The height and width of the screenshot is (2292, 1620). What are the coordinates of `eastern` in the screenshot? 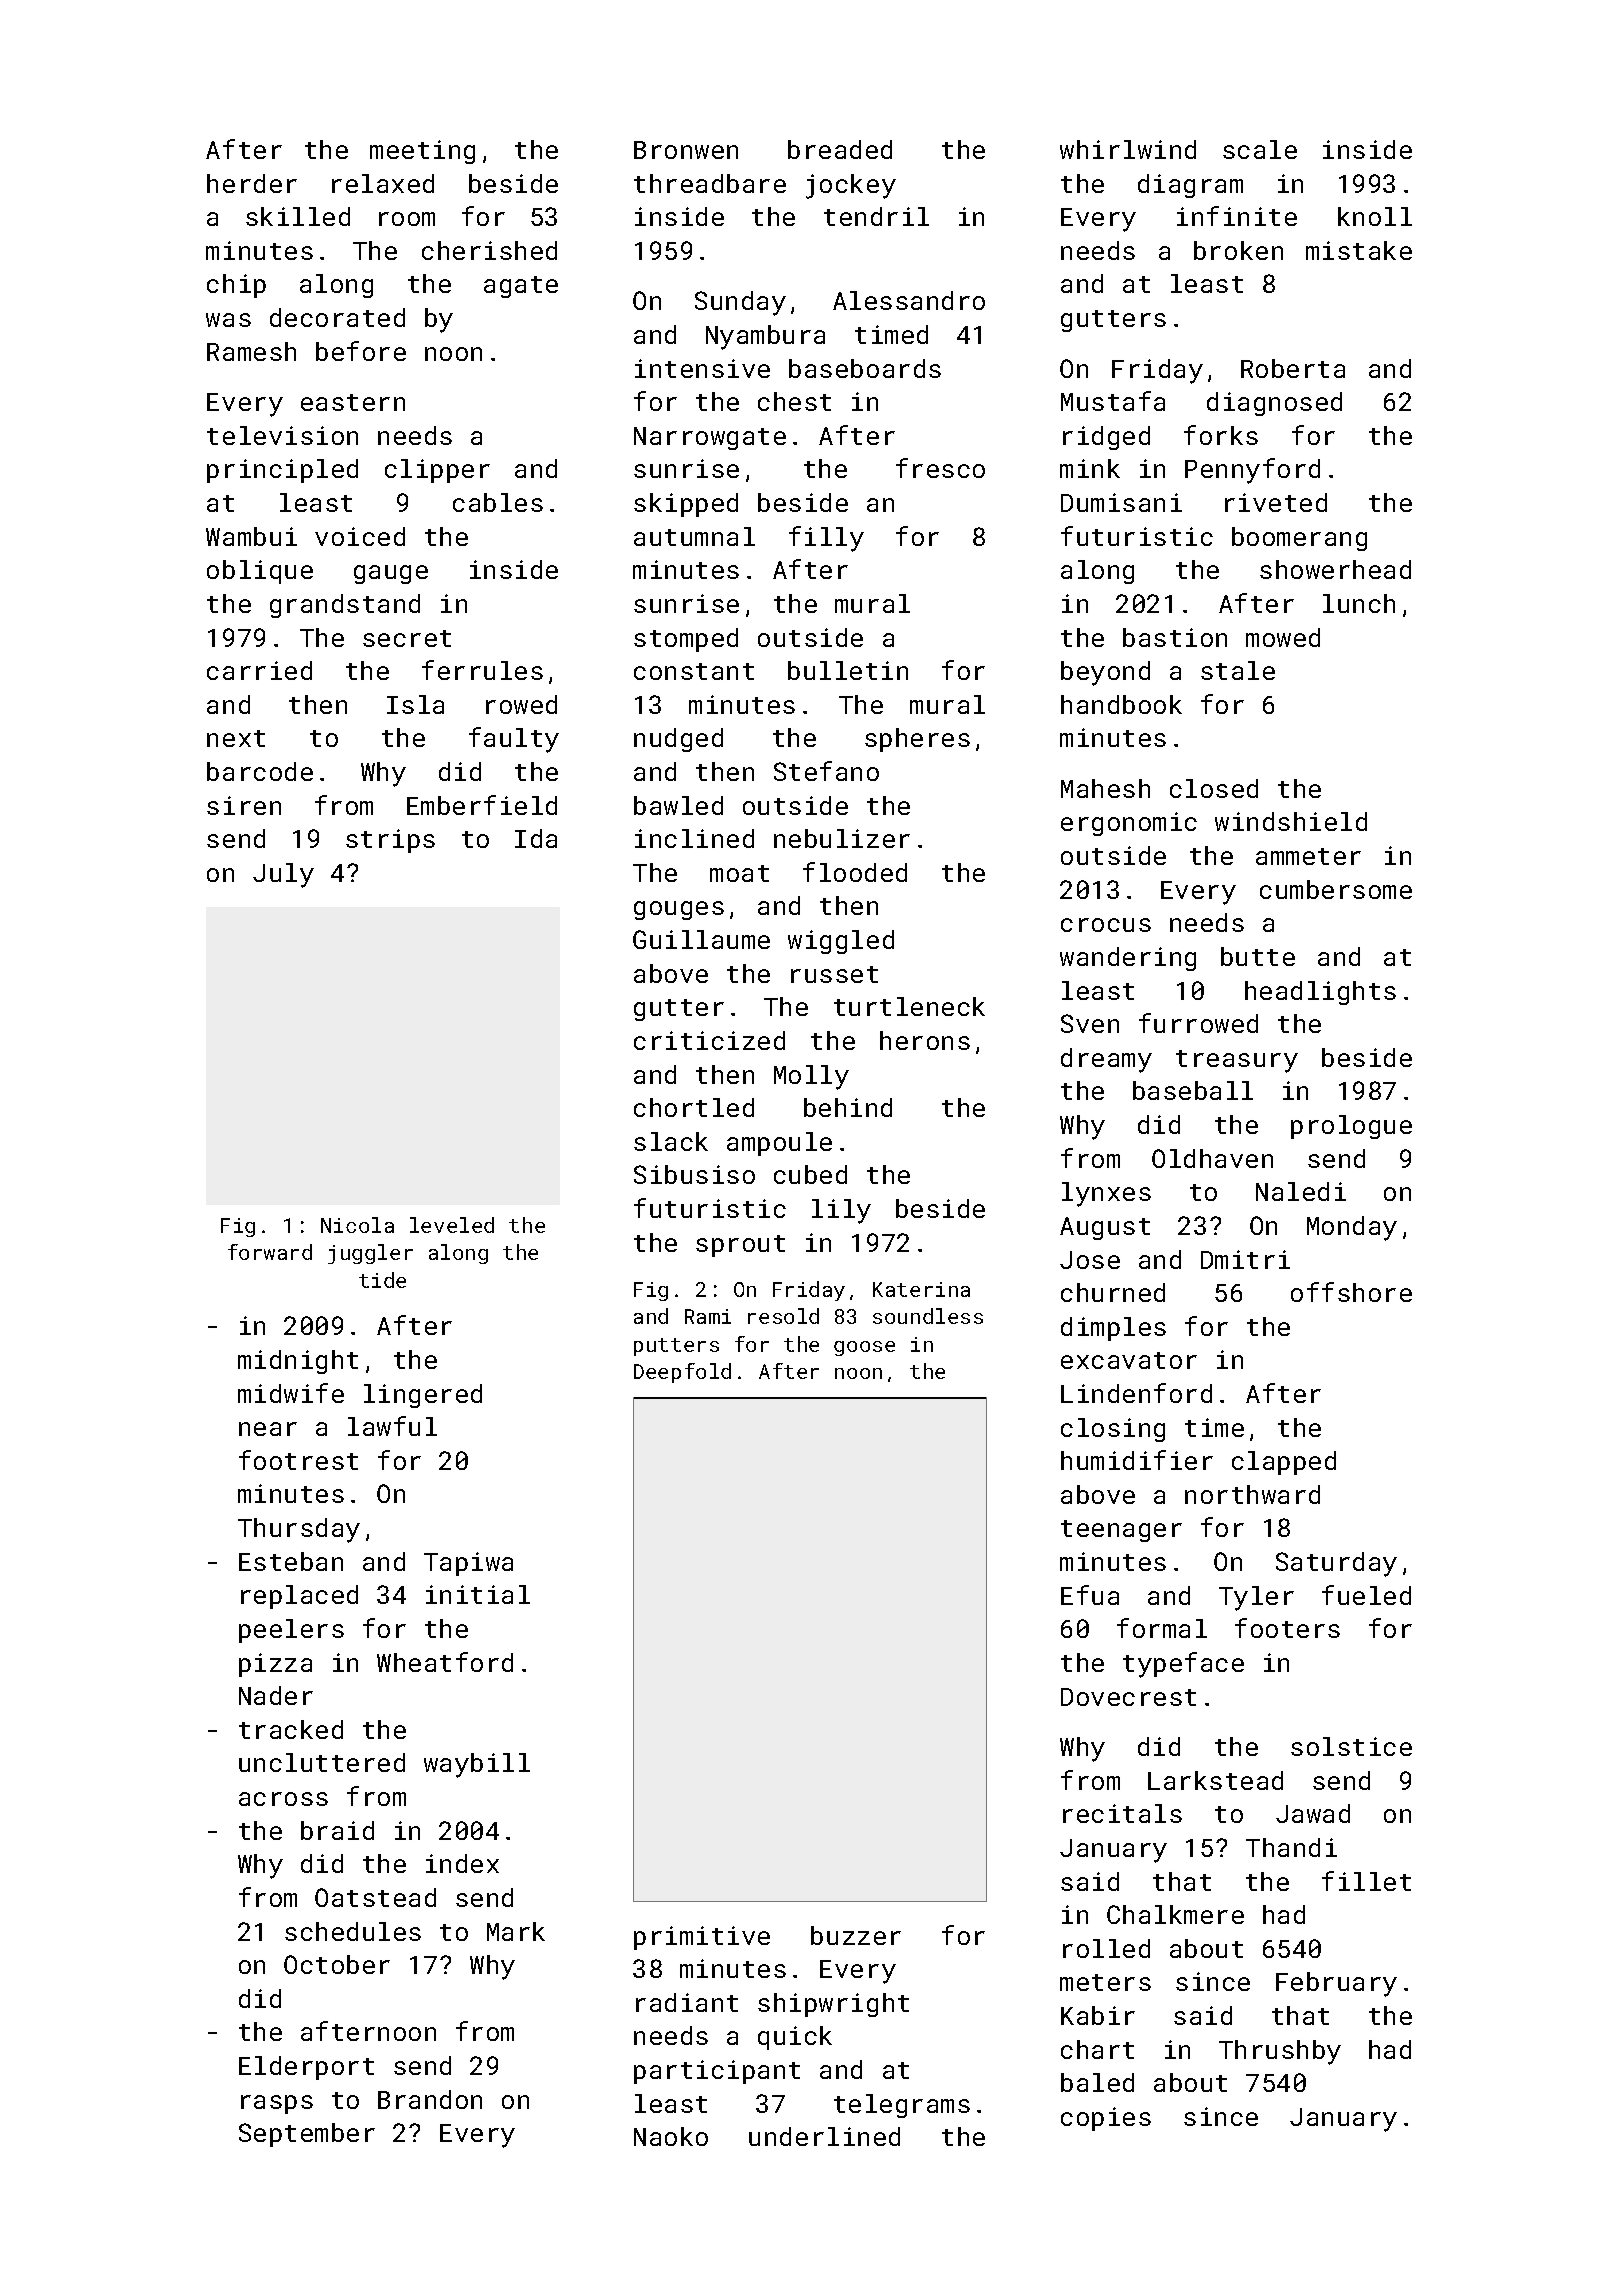 It's located at (353, 402).
